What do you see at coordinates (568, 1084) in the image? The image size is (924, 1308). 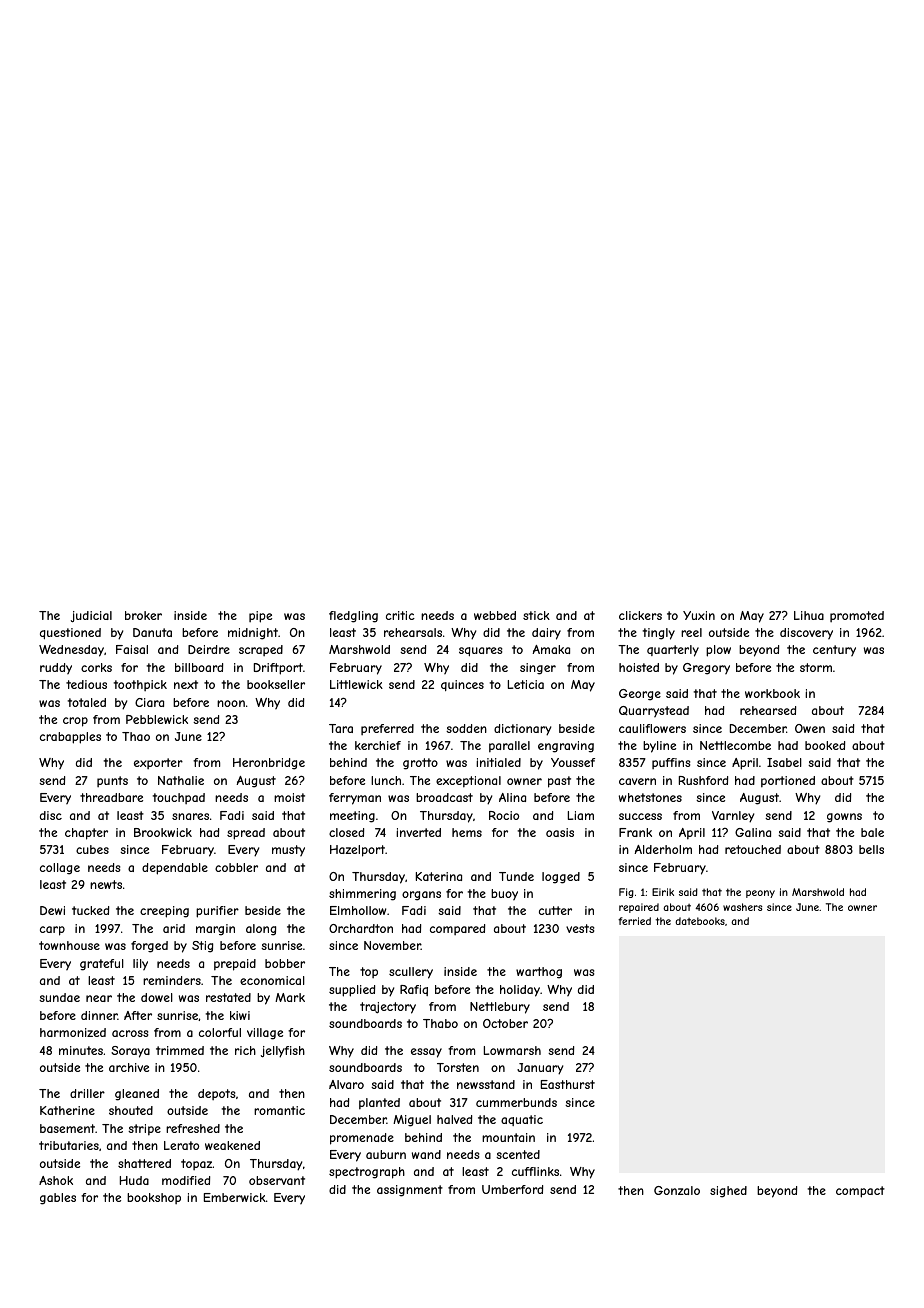 I see `Easthurst` at bounding box center [568, 1084].
